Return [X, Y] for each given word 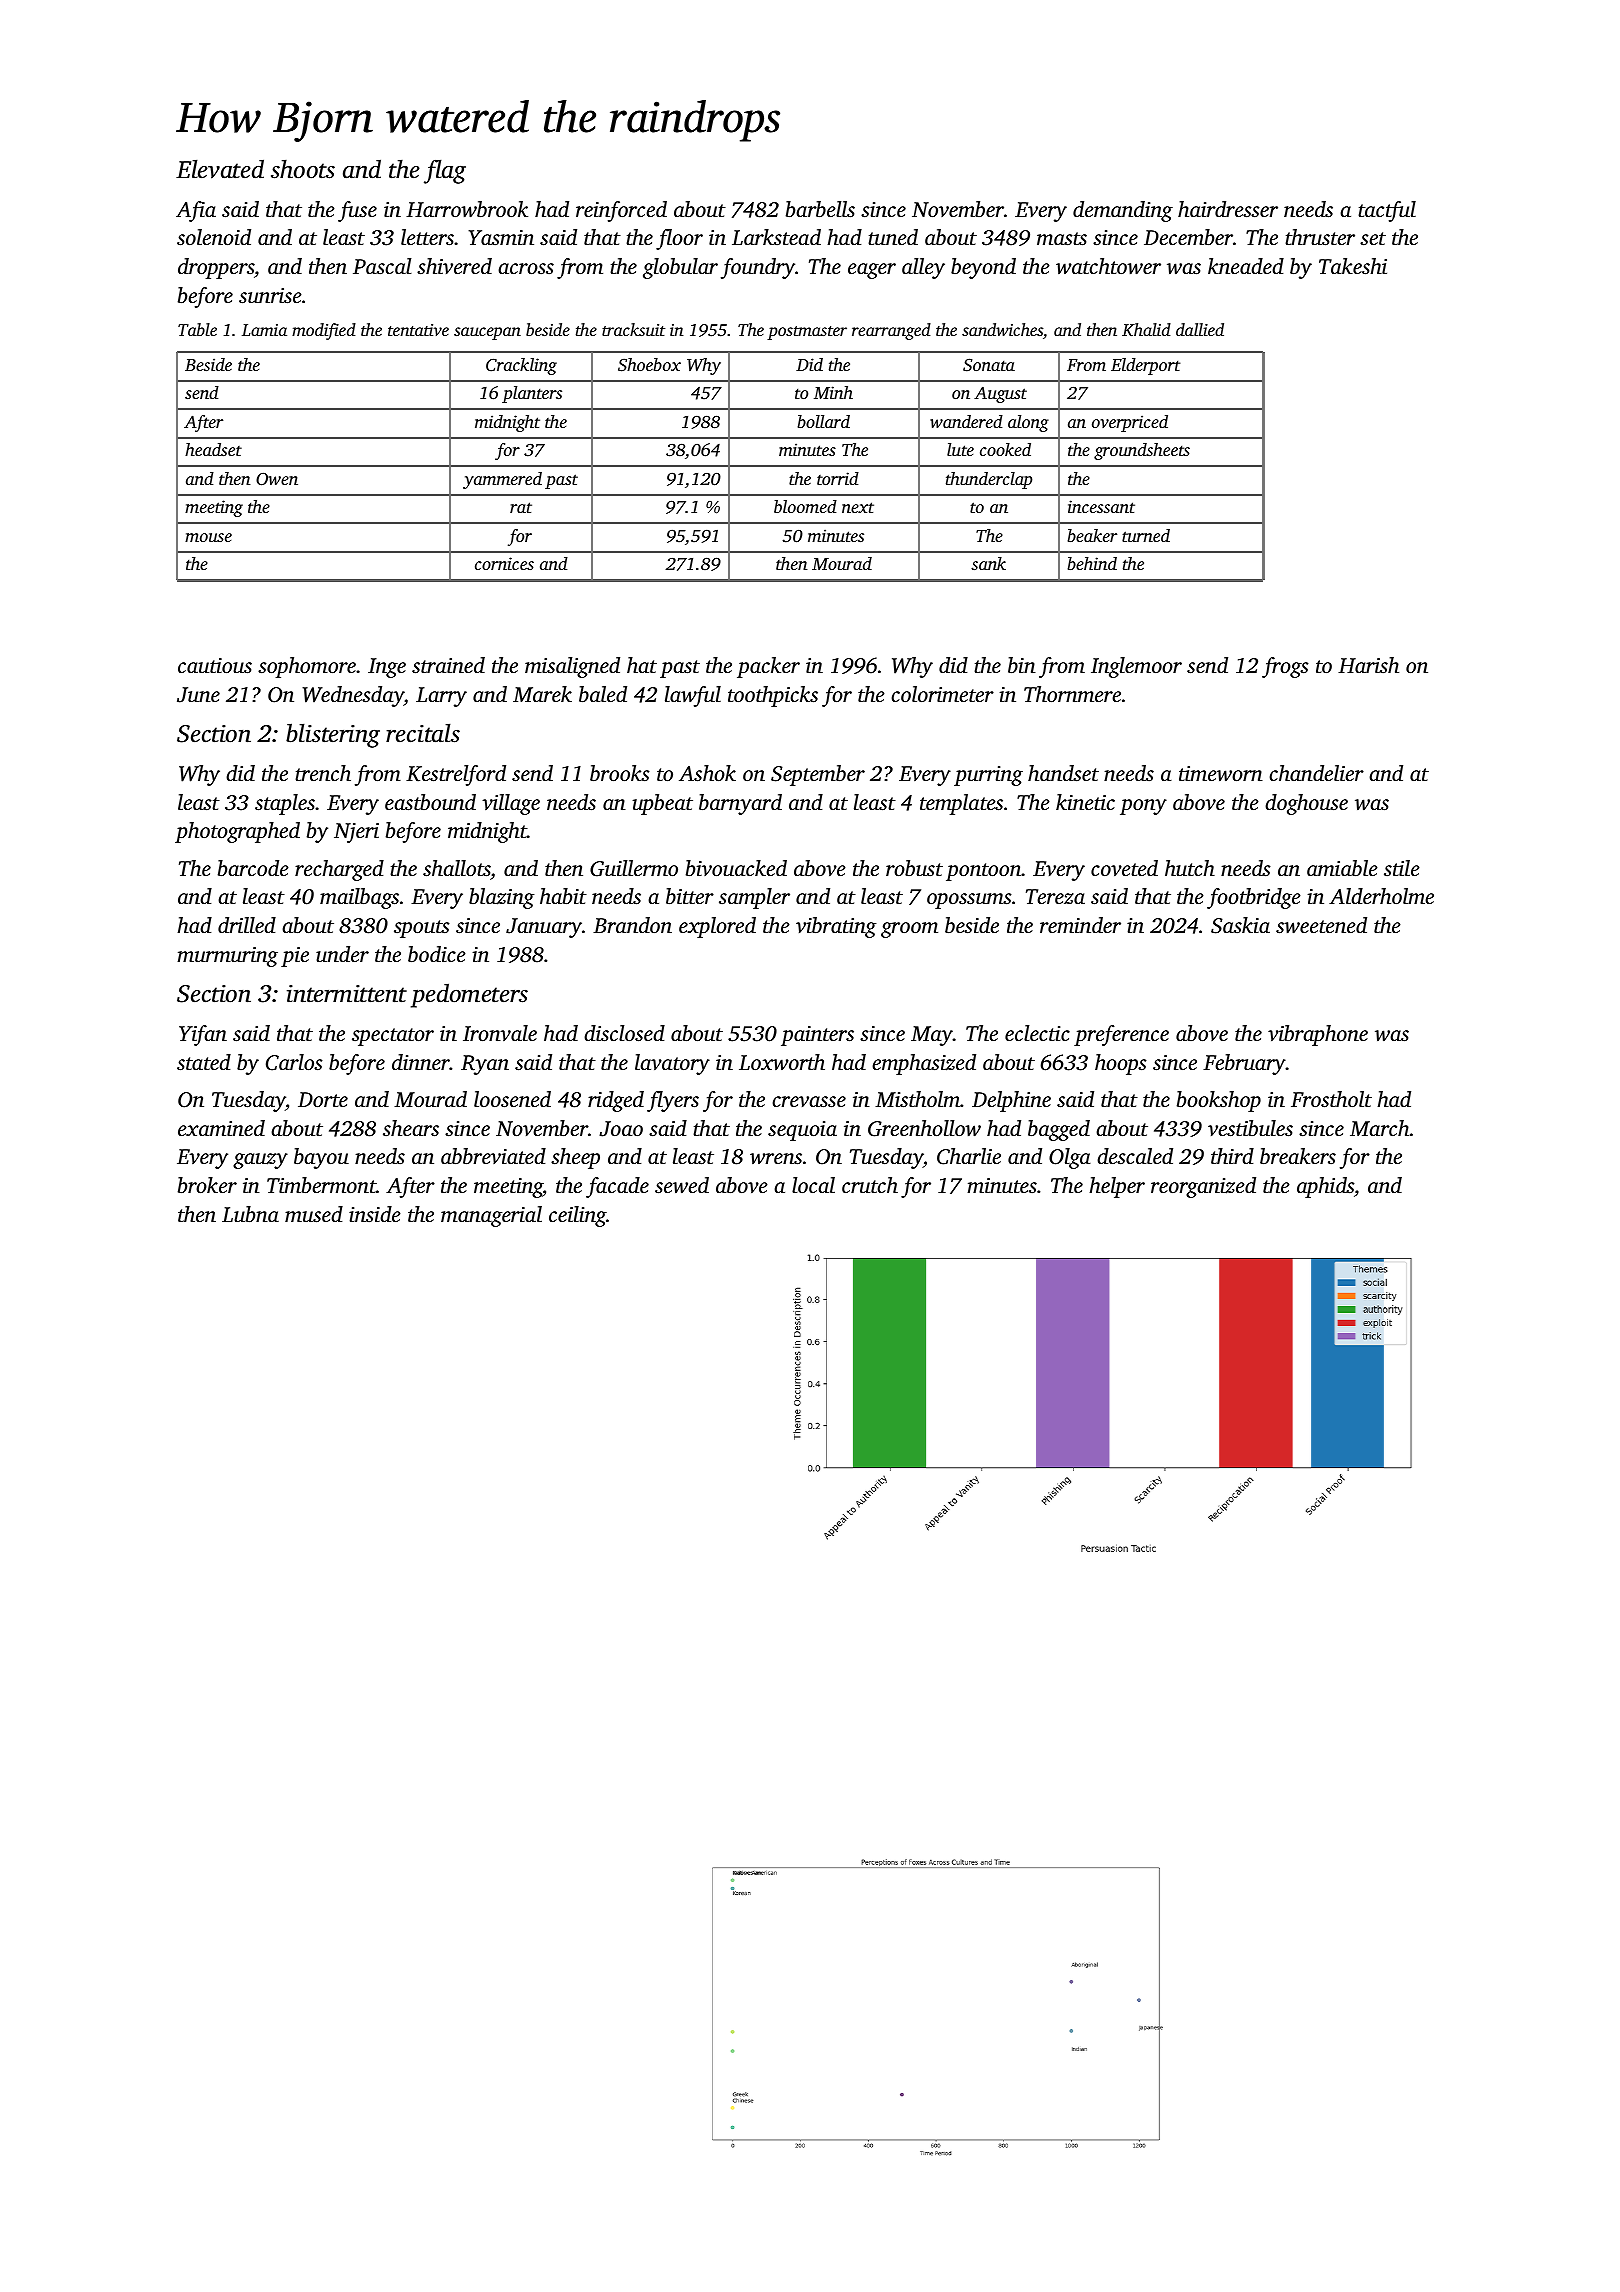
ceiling [577, 1216]
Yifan [203, 1035]
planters [532, 394]
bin [1022, 665]
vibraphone [1318, 1035]
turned [1146, 535]
